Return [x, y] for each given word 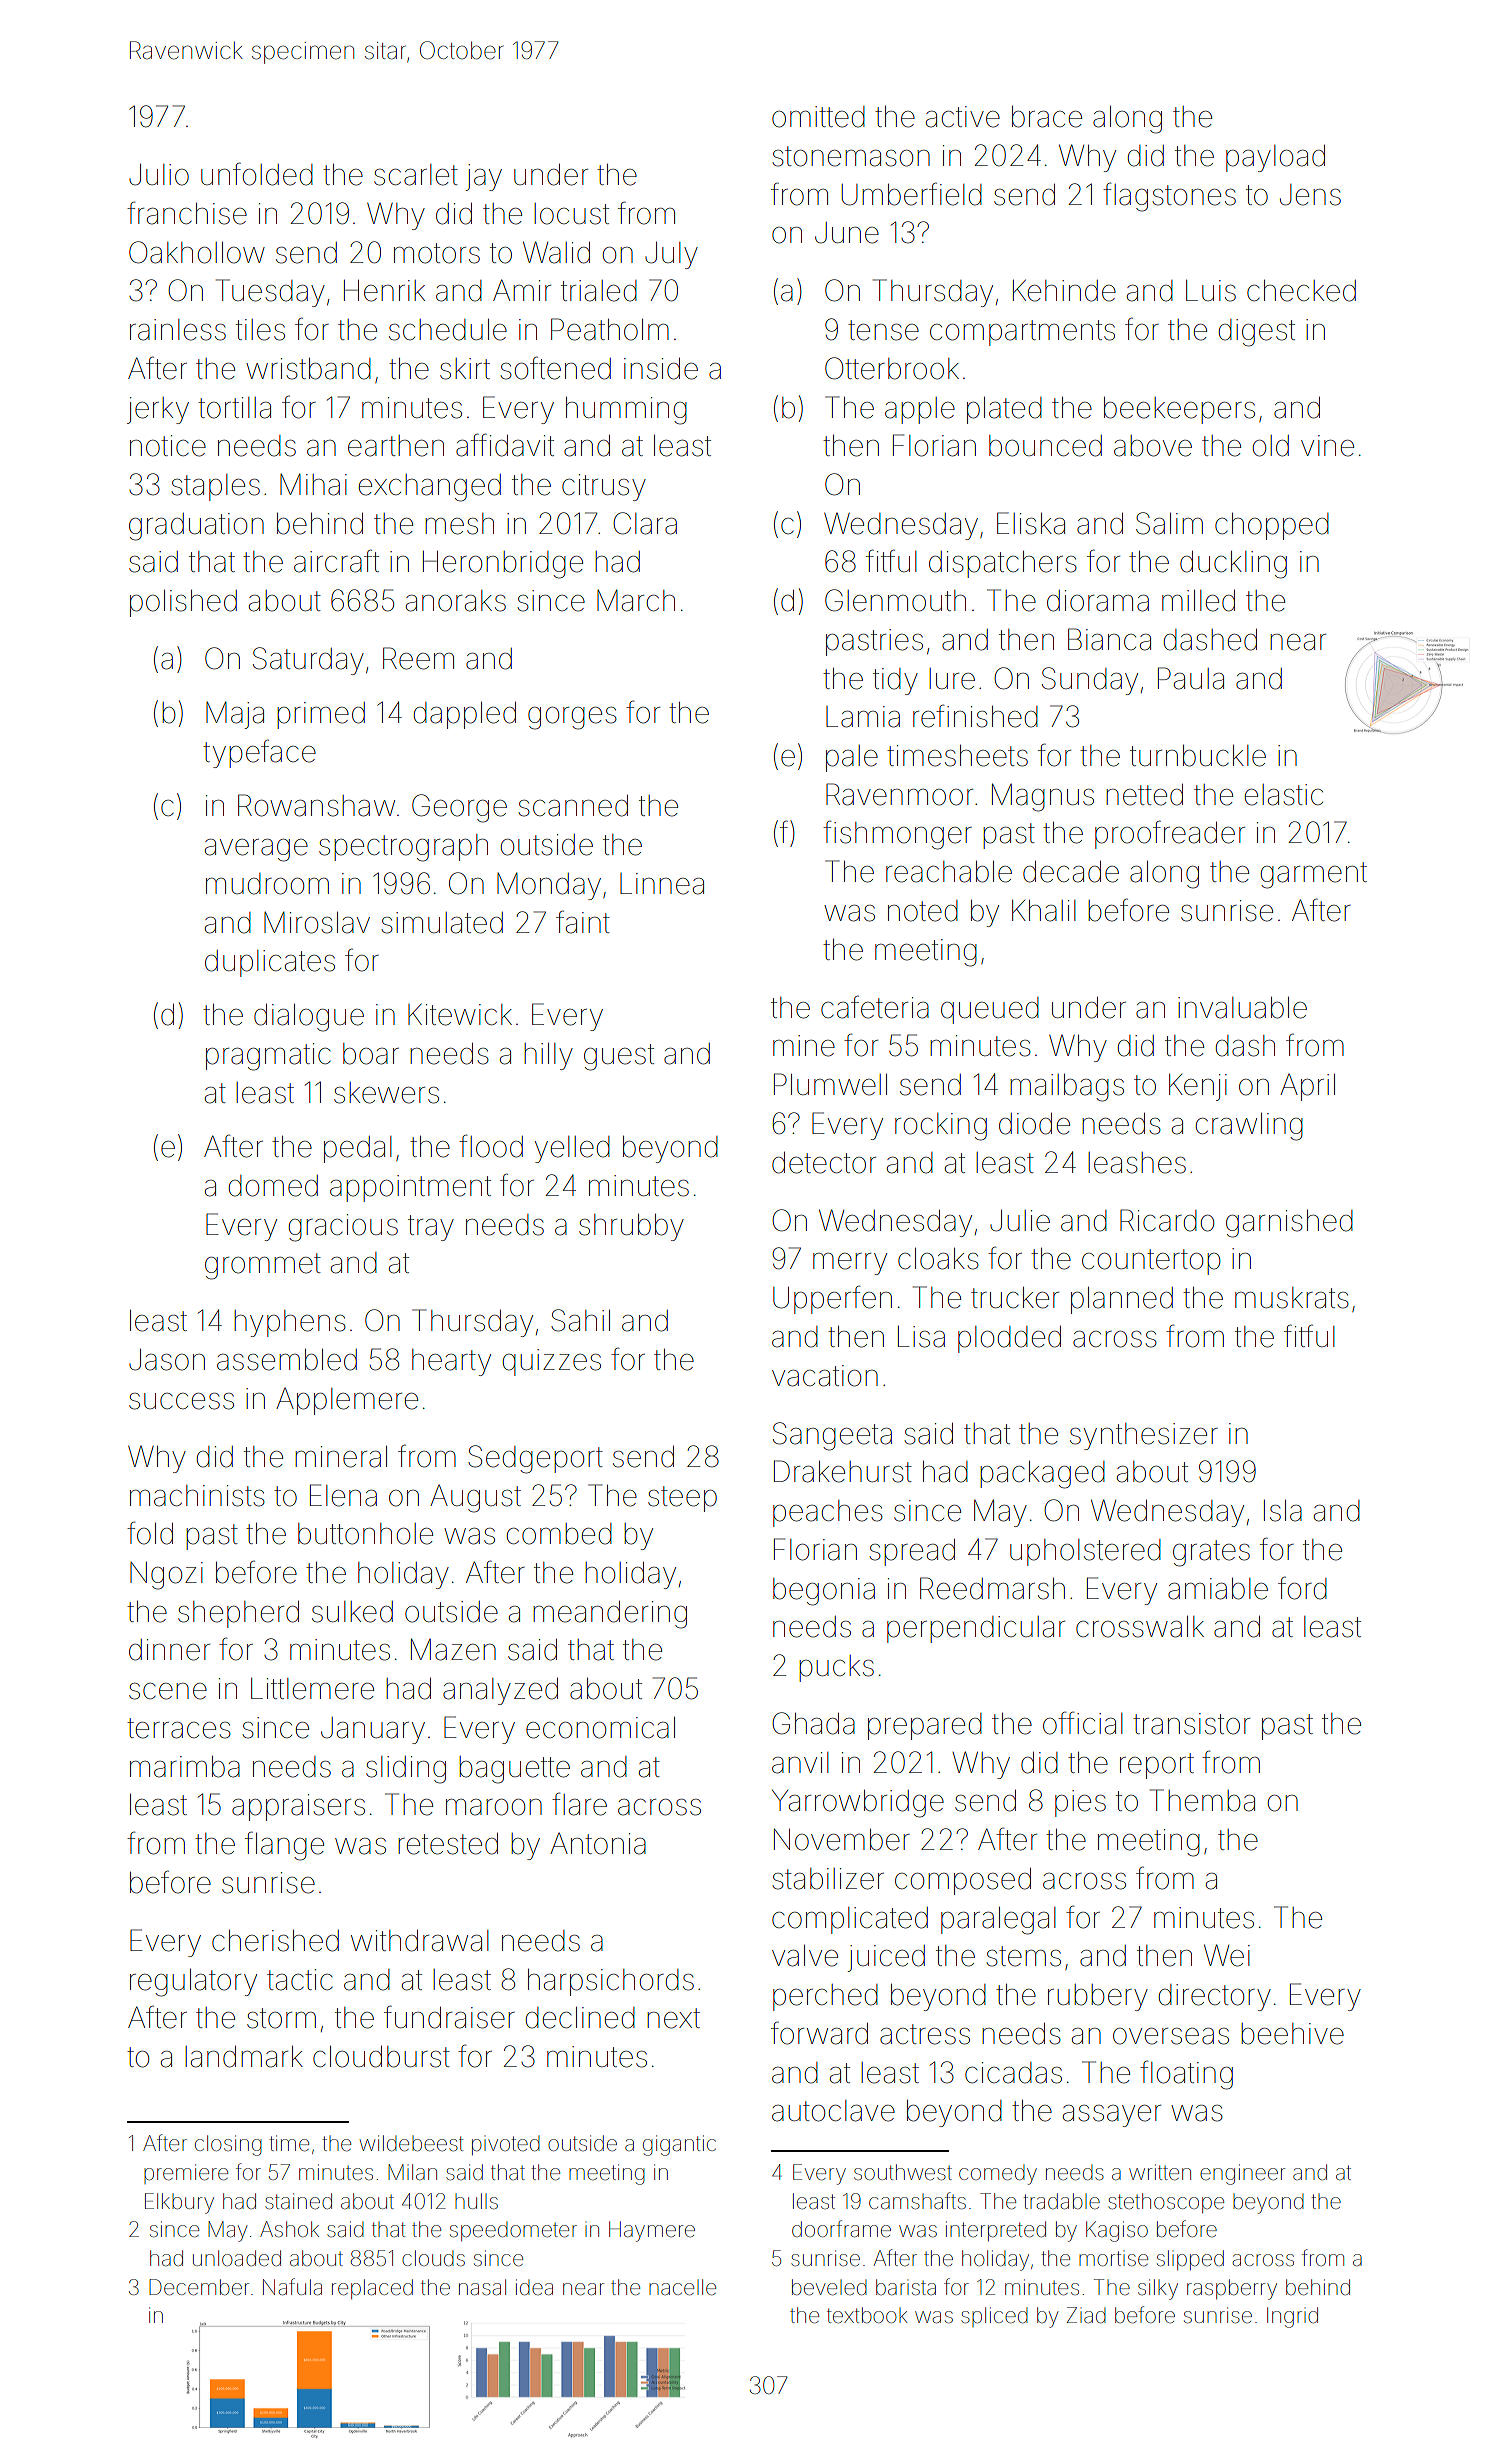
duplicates [270, 963]
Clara [645, 523]
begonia [824, 1592]
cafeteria [875, 1007]
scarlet [416, 175]
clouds [433, 2258]
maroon [494, 1807]
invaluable [1242, 1008]
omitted [818, 117]
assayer [1112, 2116]
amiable [1218, 1589]
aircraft [336, 561]
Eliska [1031, 523]
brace [1047, 117]
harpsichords [611, 1982]
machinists [197, 1496]
